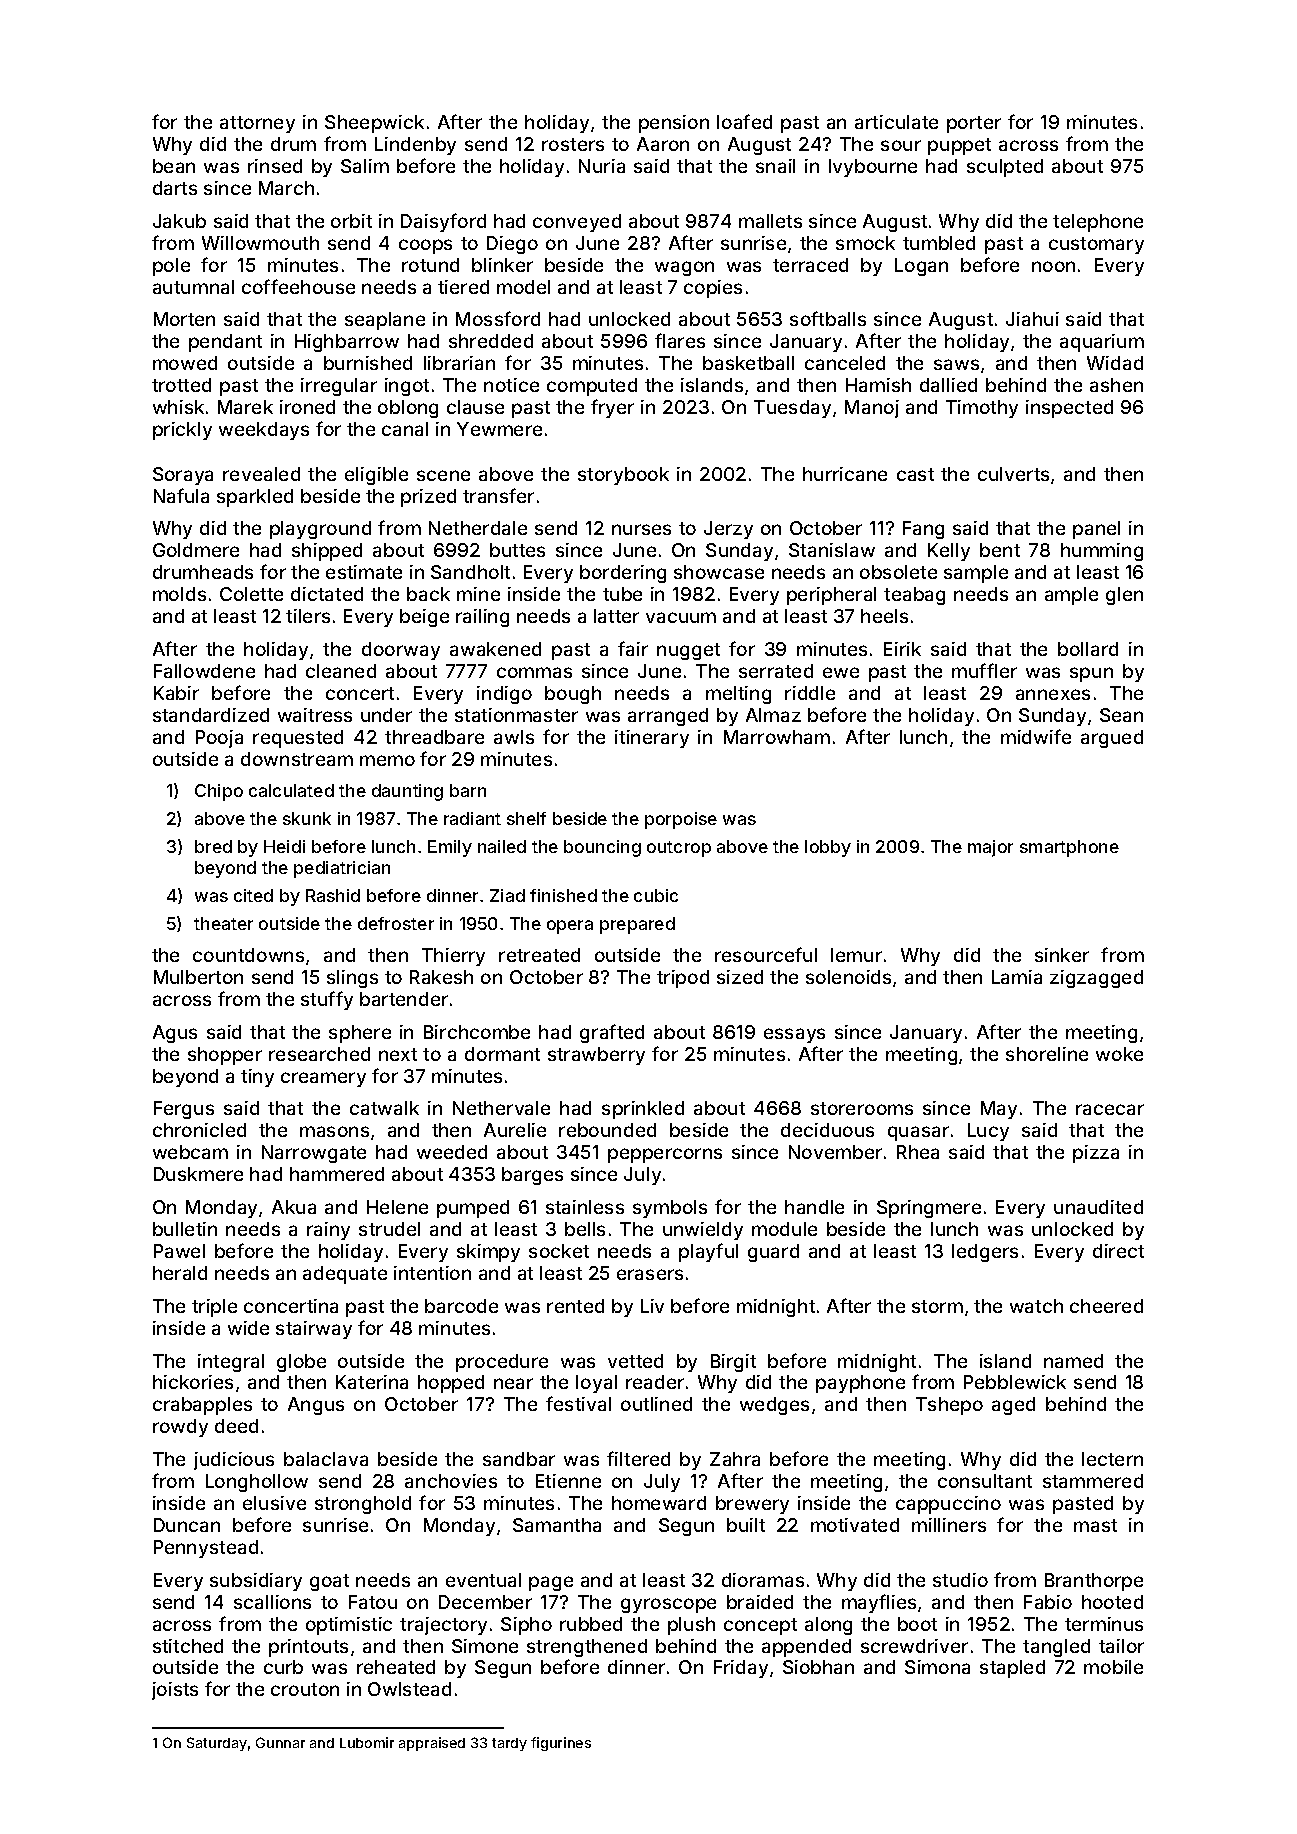 The image size is (1297, 1834). Describe the element at coordinates (665, 1155) in the screenshot. I see `peppercorns` at that location.
